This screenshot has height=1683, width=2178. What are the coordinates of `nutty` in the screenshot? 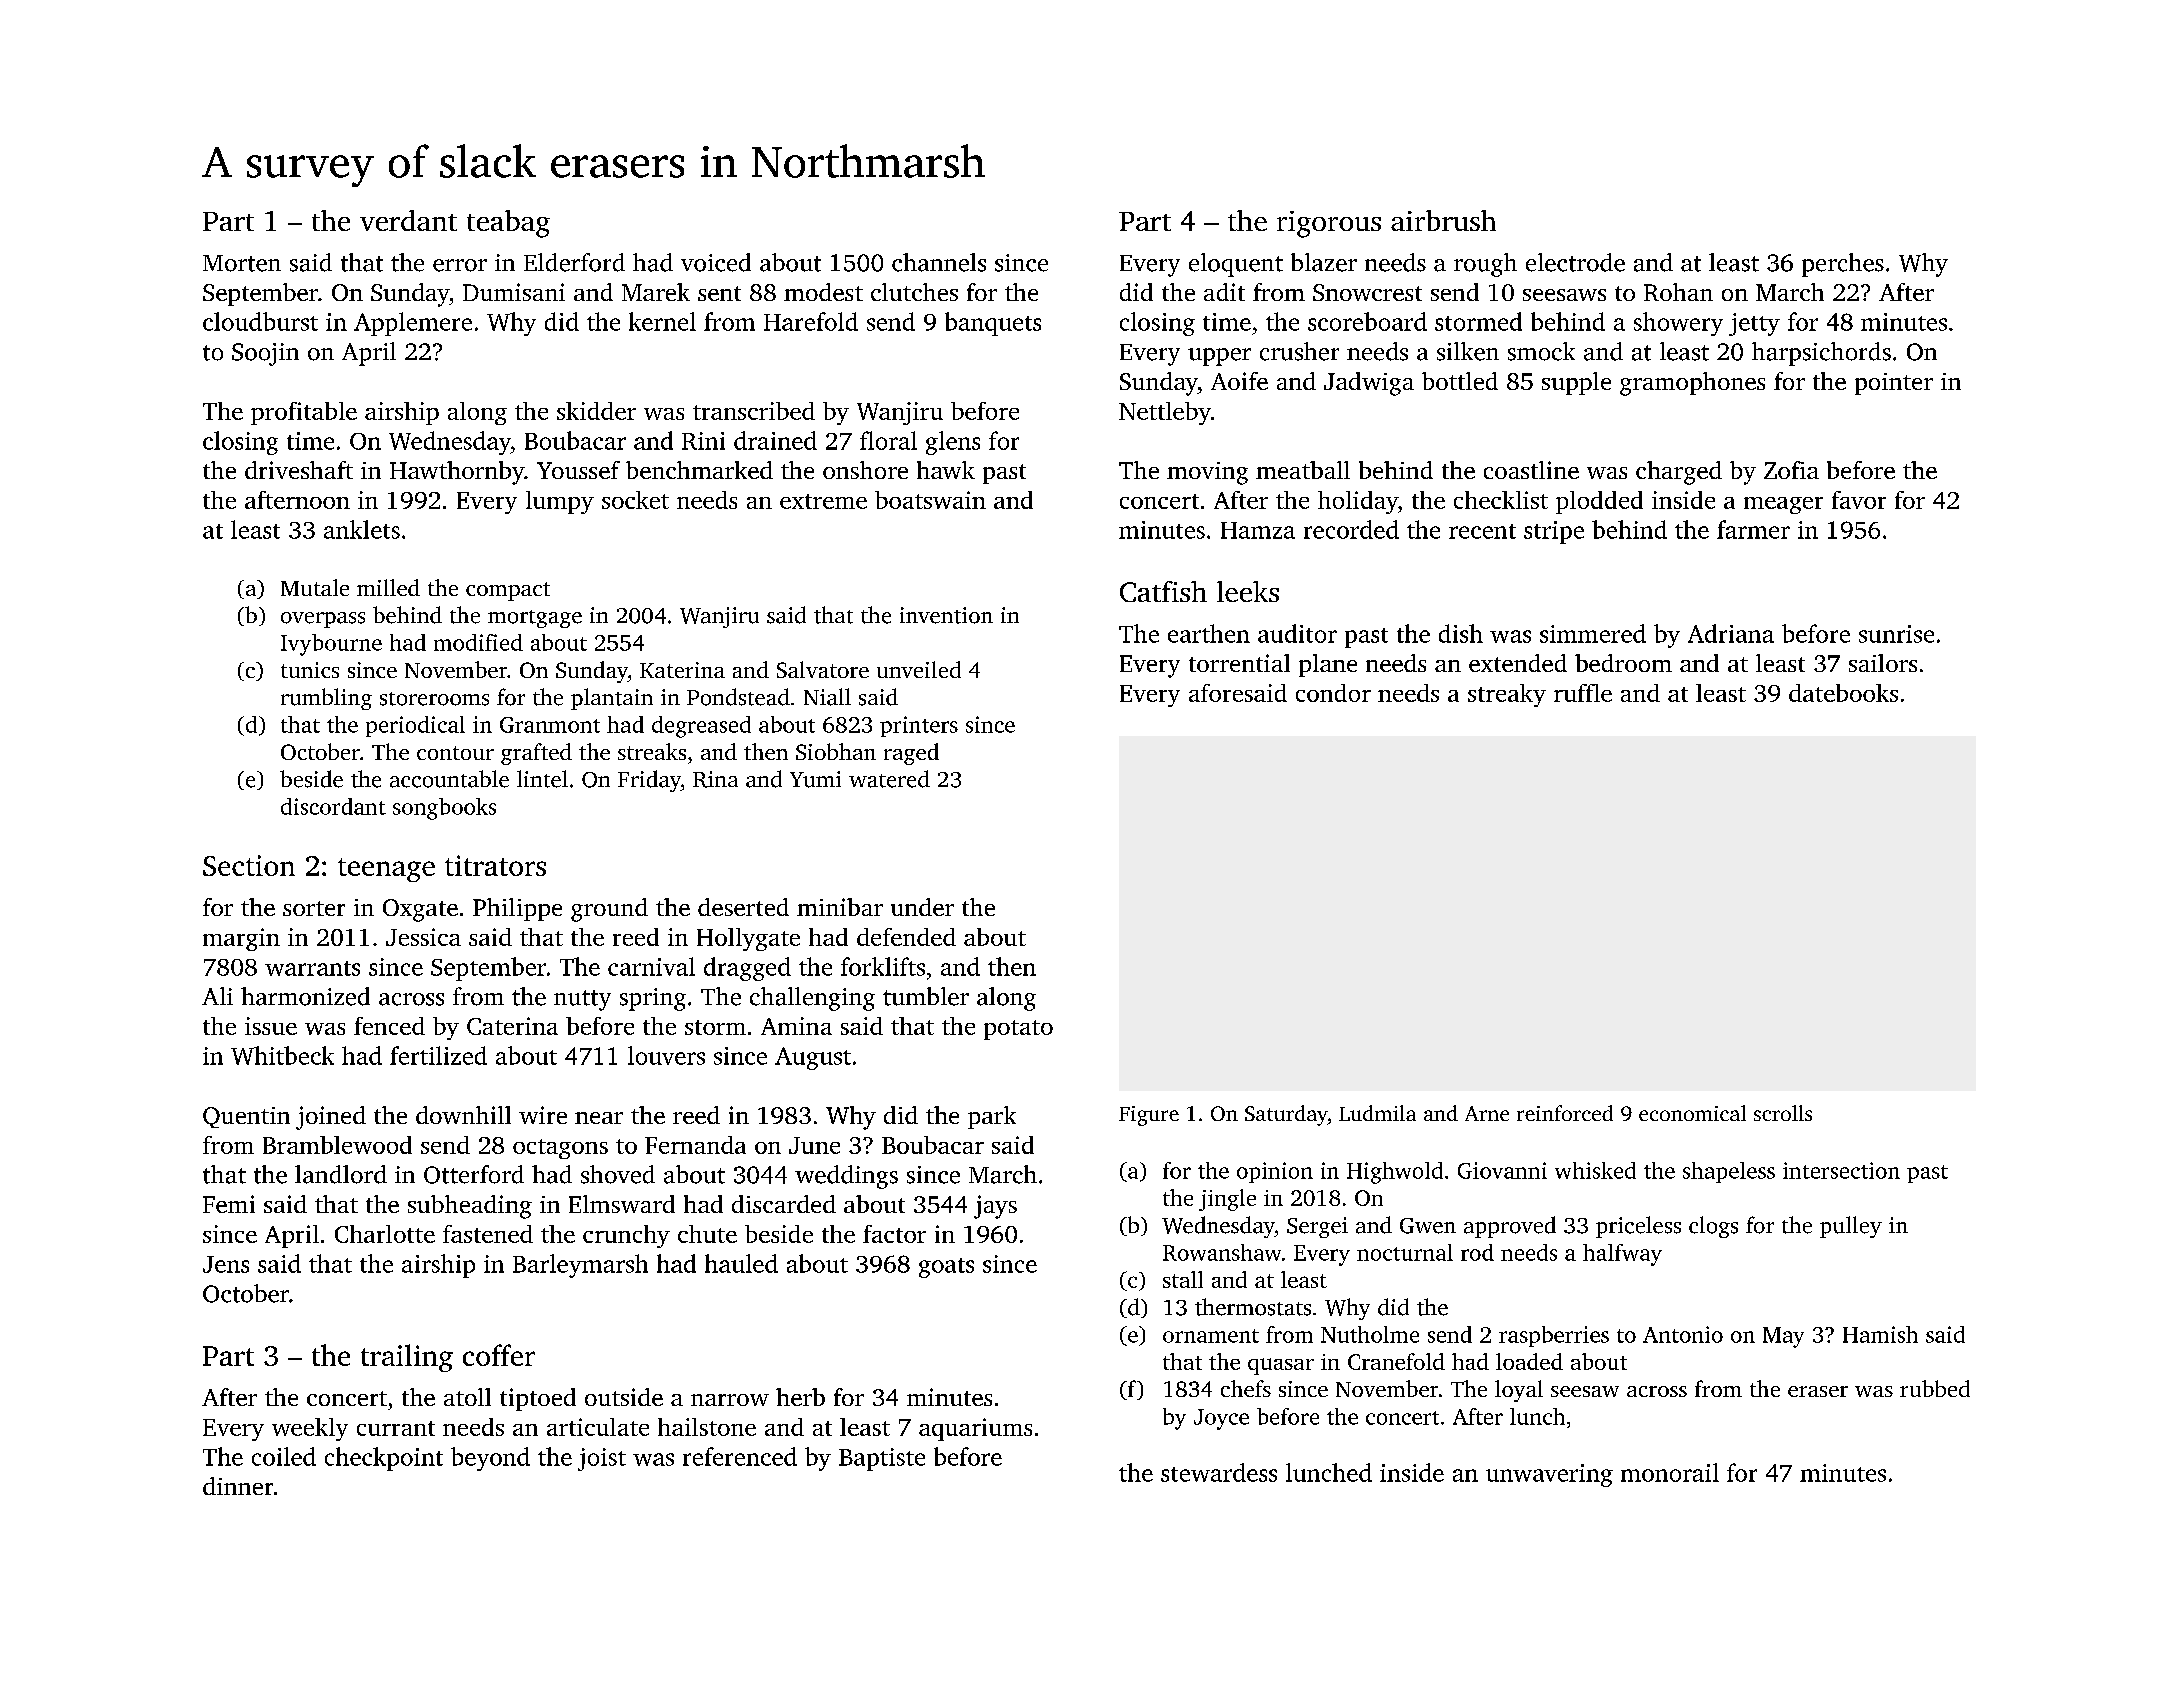 It's located at (582, 1000).
